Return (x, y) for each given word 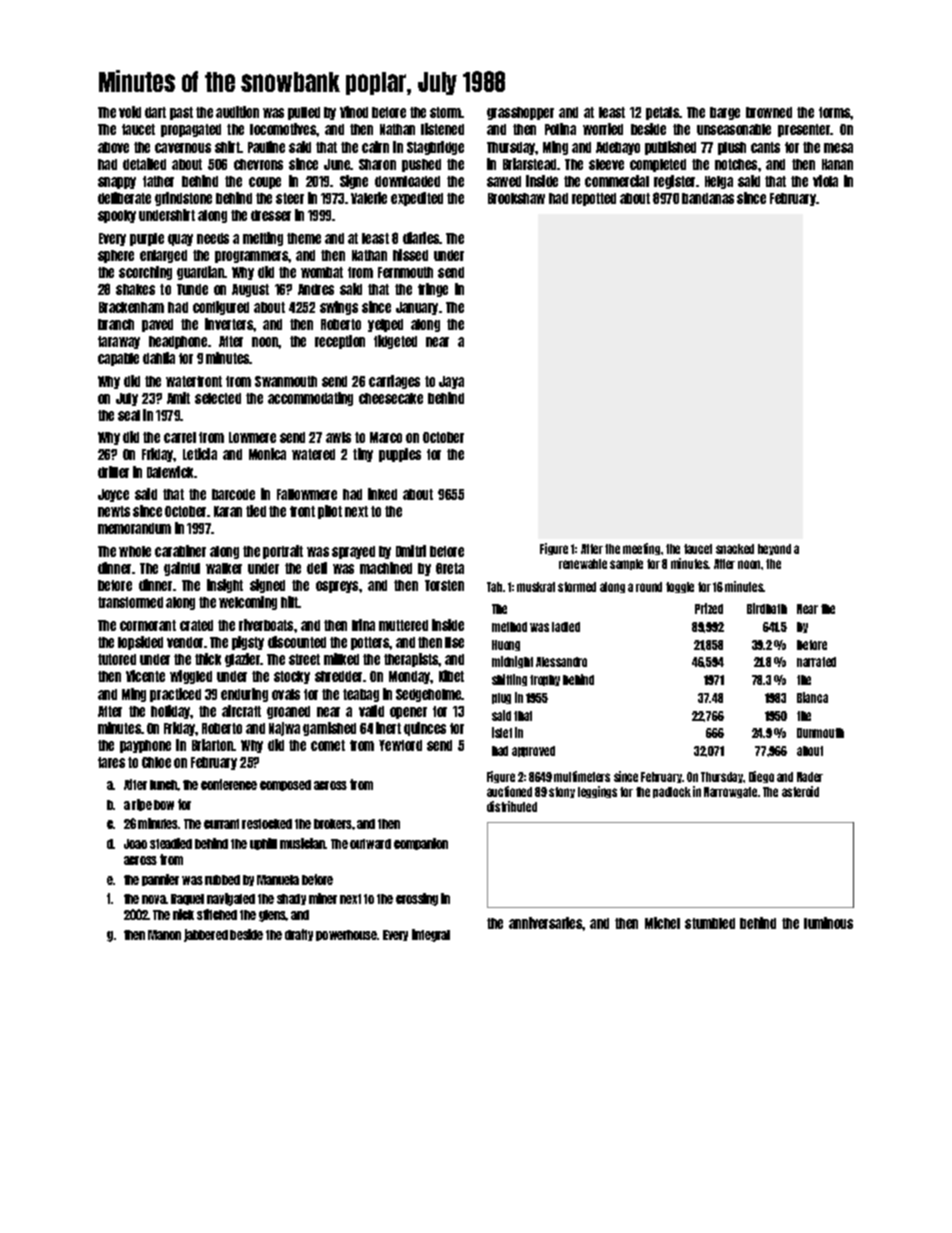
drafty (299, 935)
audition (237, 112)
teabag (361, 695)
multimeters (582, 776)
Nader (810, 777)
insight (225, 586)
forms (835, 112)
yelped (385, 325)
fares (111, 762)
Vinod (354, 112)
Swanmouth (286, 381)
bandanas (708, 198)
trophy (545, 680)
